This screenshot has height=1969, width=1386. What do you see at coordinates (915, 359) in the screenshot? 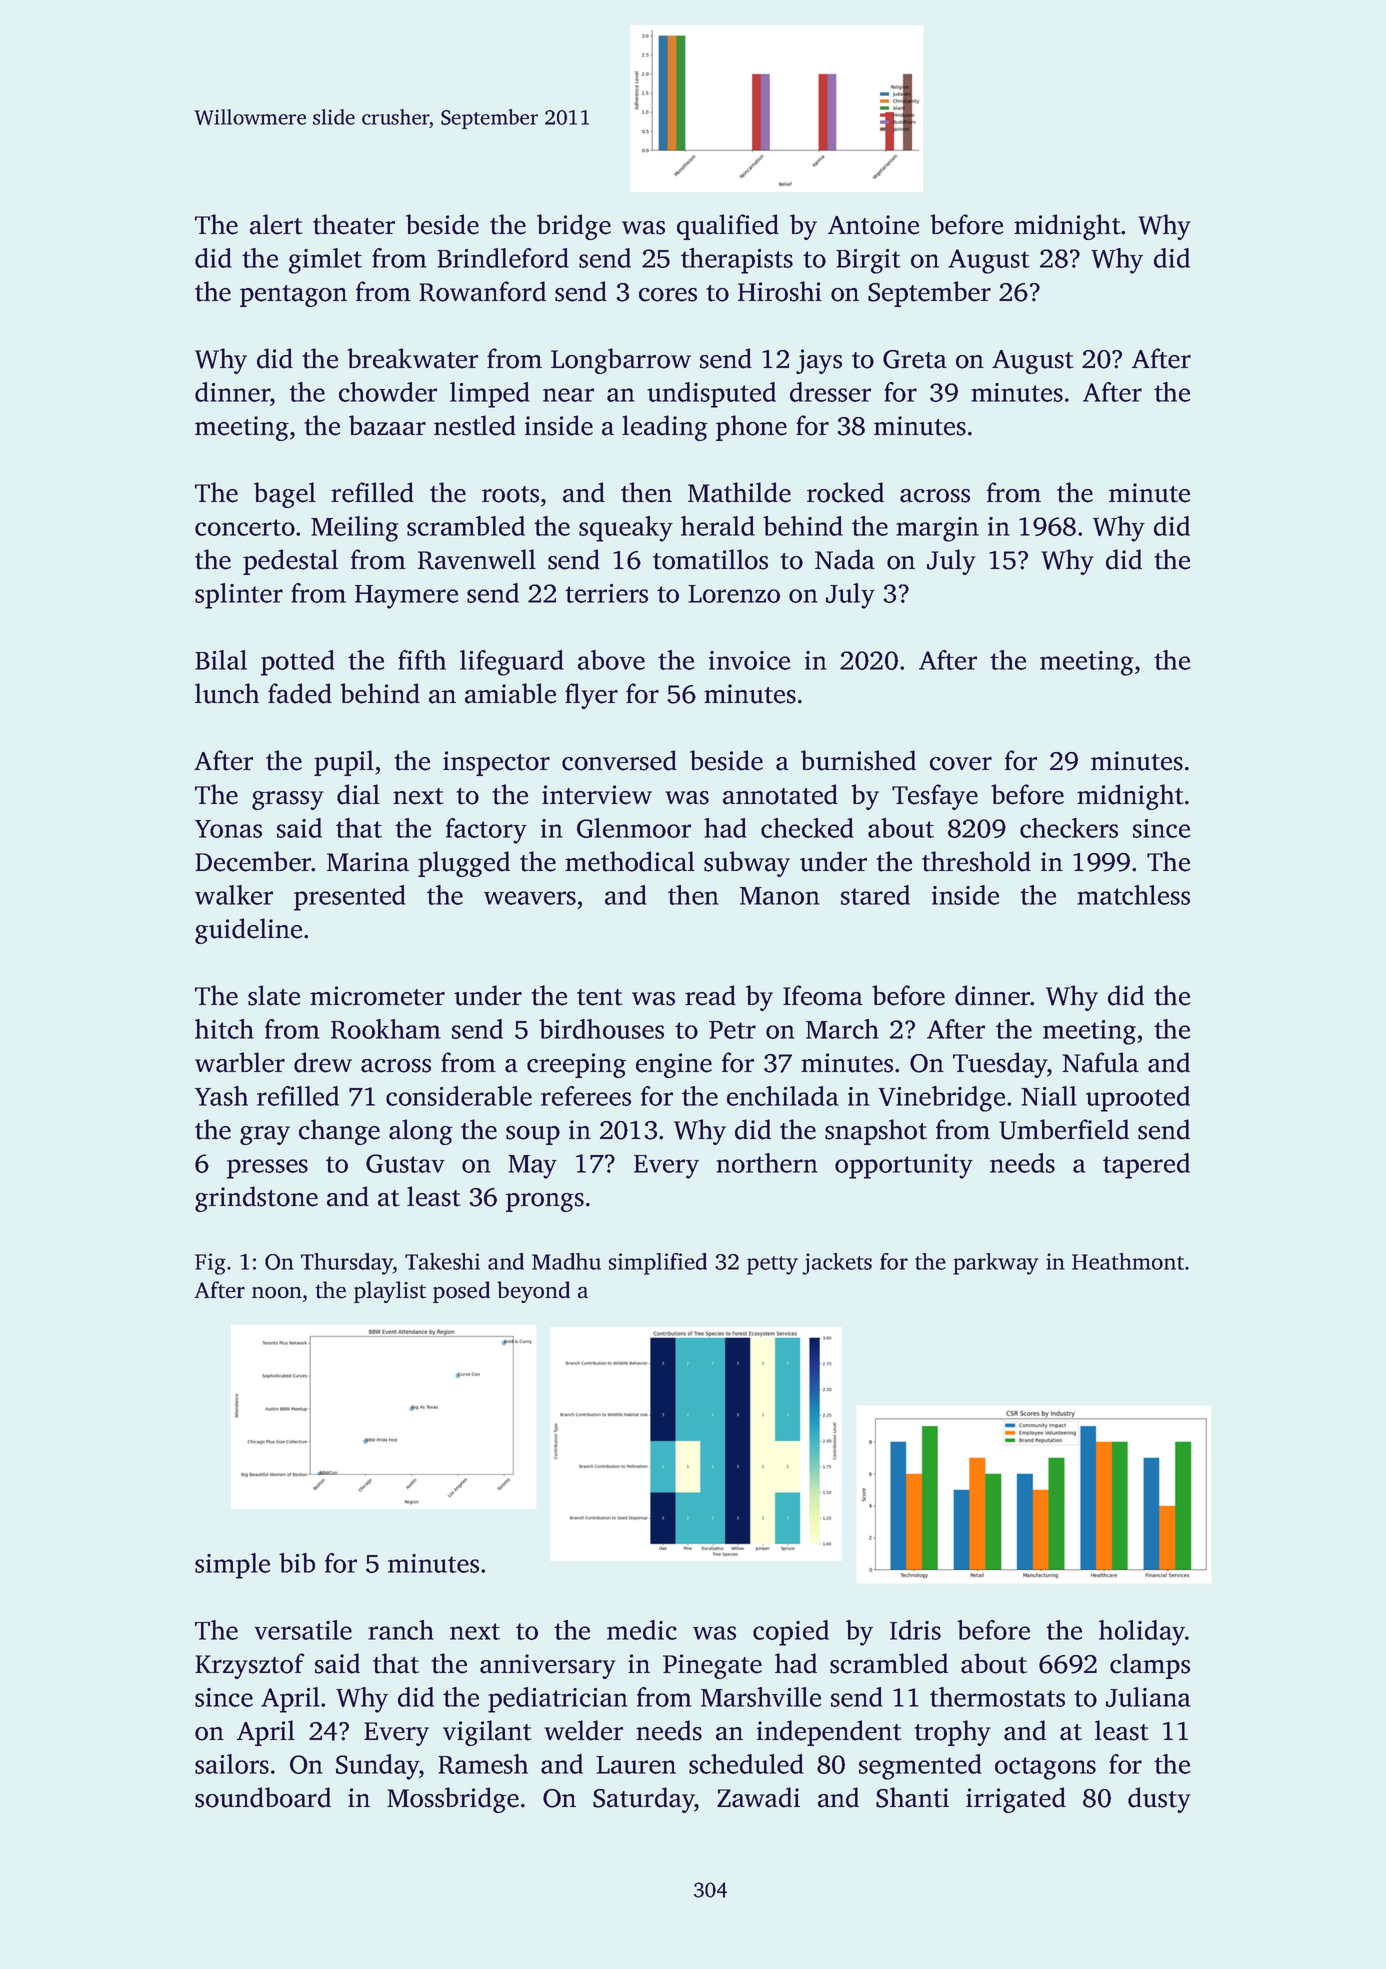
I see `Greta` at bounding box center [915, 359].
